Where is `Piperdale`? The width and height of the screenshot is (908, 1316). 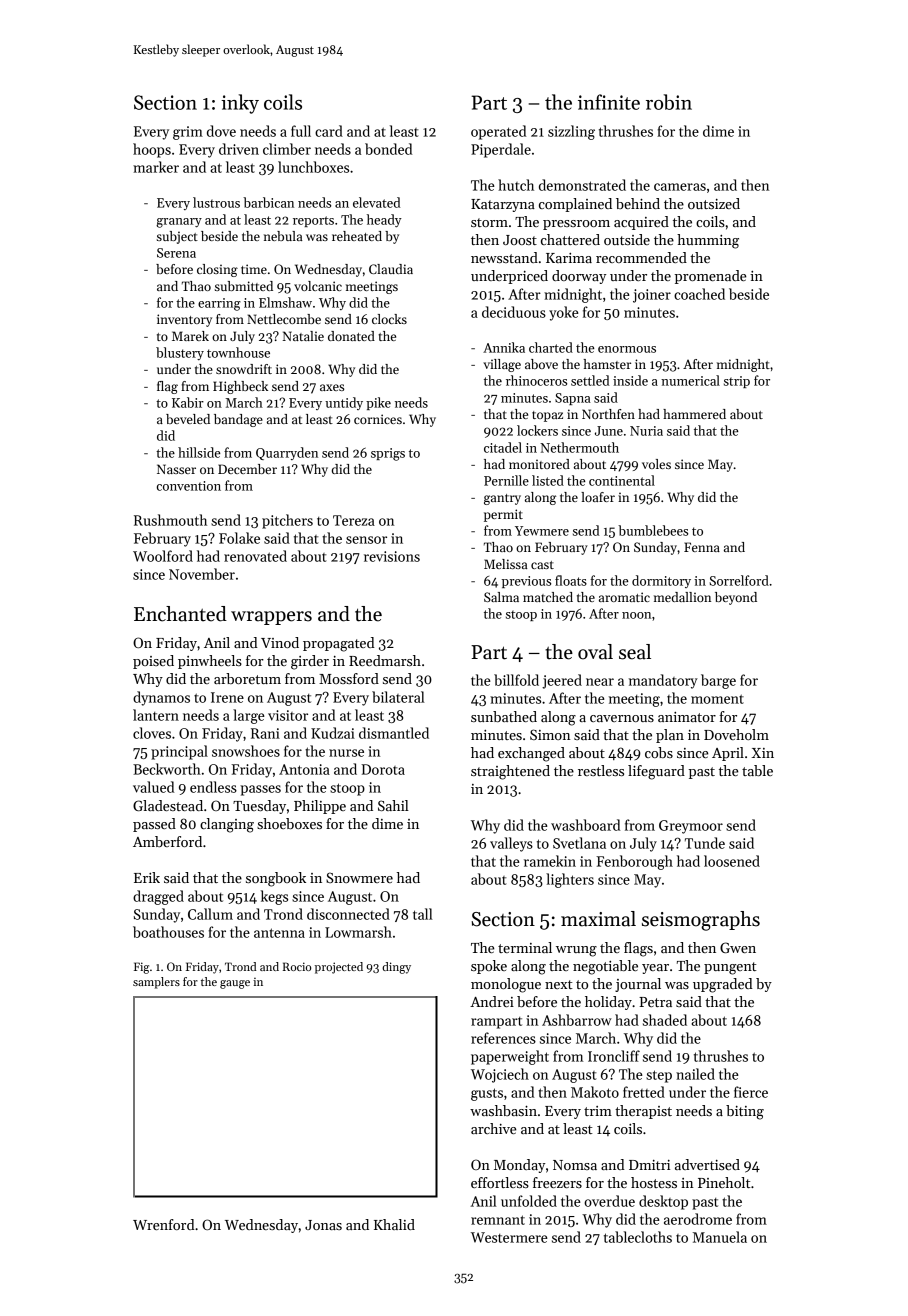 Piperdale is located at coordinates (501, 150).
